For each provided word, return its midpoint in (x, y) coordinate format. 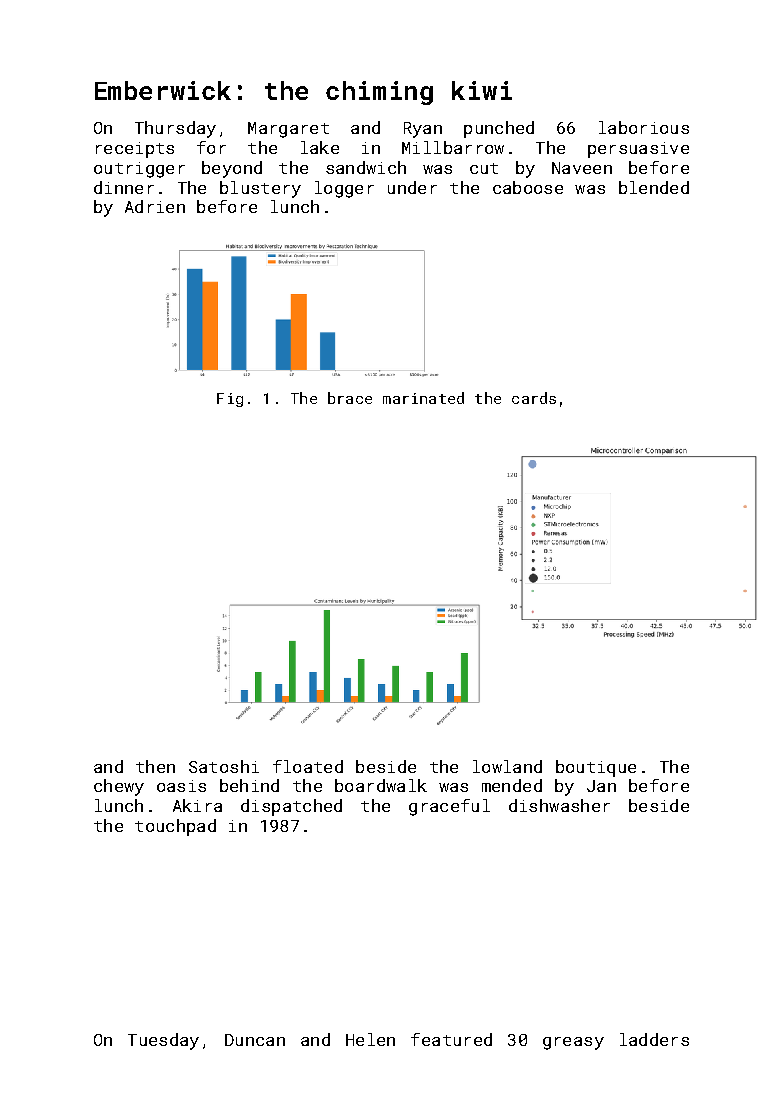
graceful (449, 807)
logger (344, 189)
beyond (232, 169)
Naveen (582, 168)
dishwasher (559, 805)
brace (350, 398)
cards (534, 398)
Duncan (255, 1040)
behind (249, 785)
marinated (423, 398)
